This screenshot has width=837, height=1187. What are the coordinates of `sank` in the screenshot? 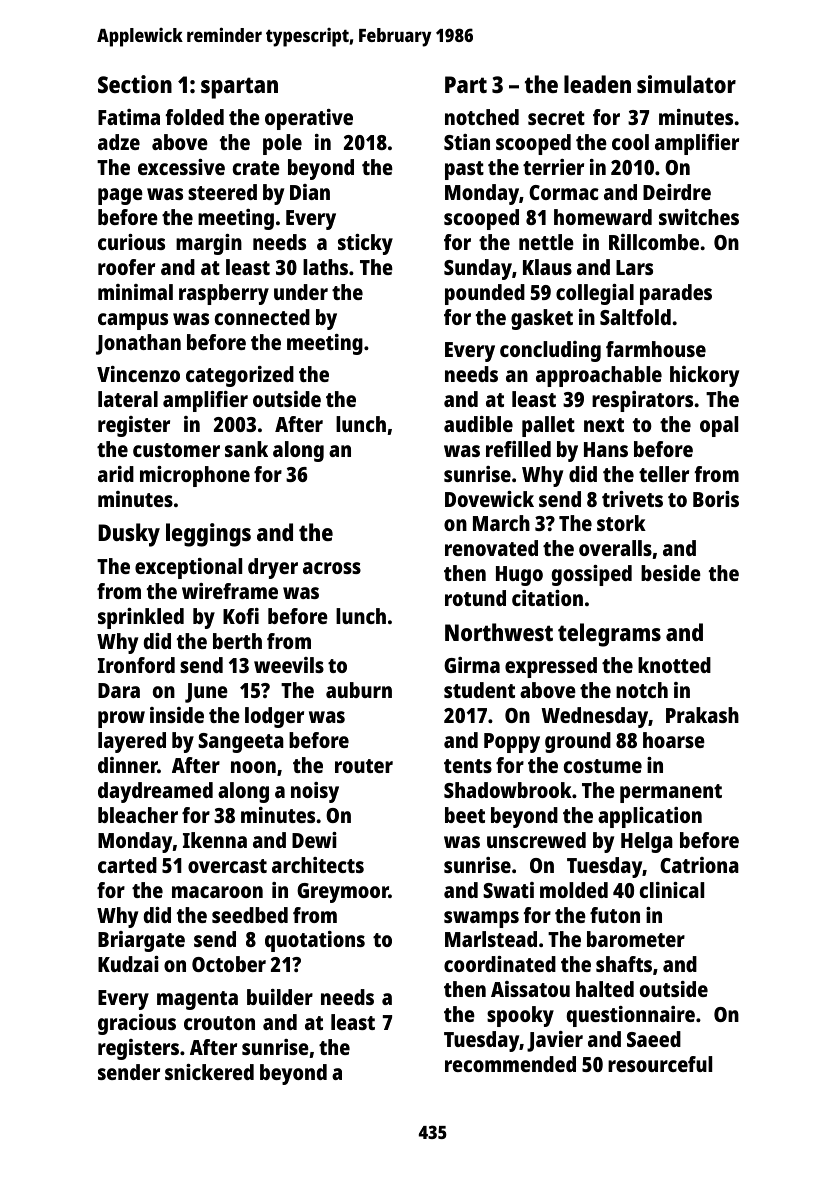 It's located at (246, 449).
